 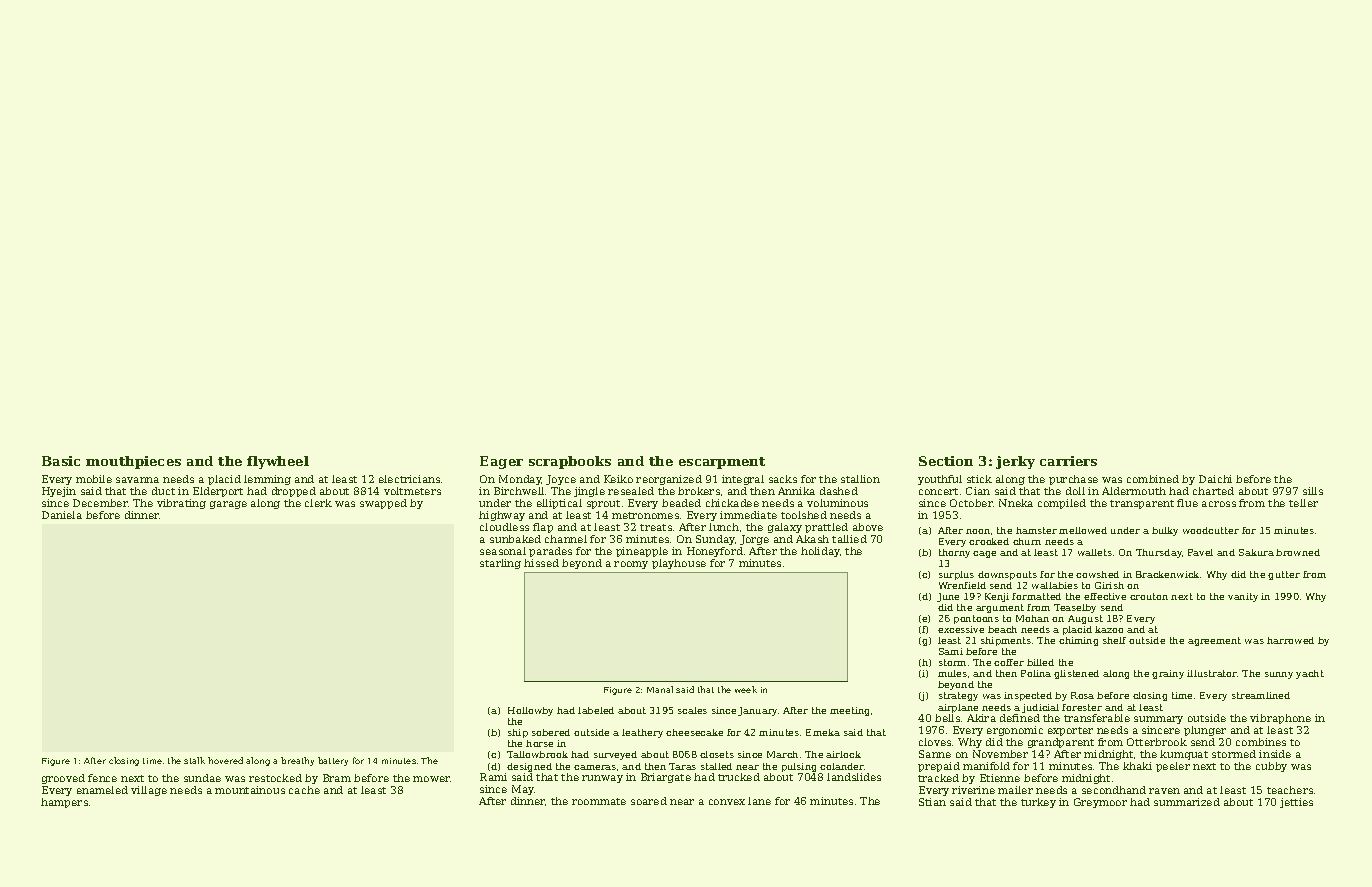 I want to click on Manal, so click(x=660, y=689).
